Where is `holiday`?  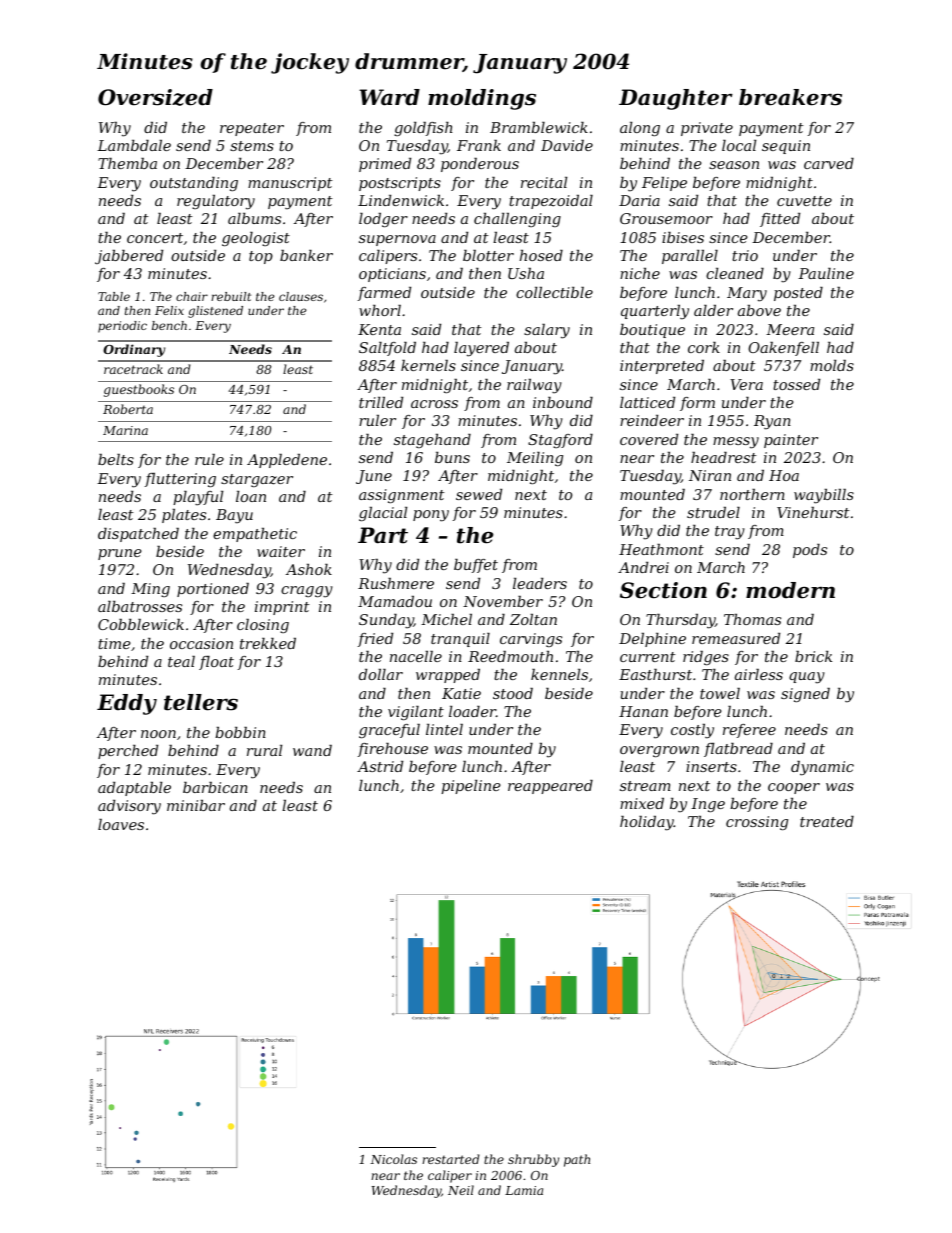 holiday is located at coordinates (647, 823).
